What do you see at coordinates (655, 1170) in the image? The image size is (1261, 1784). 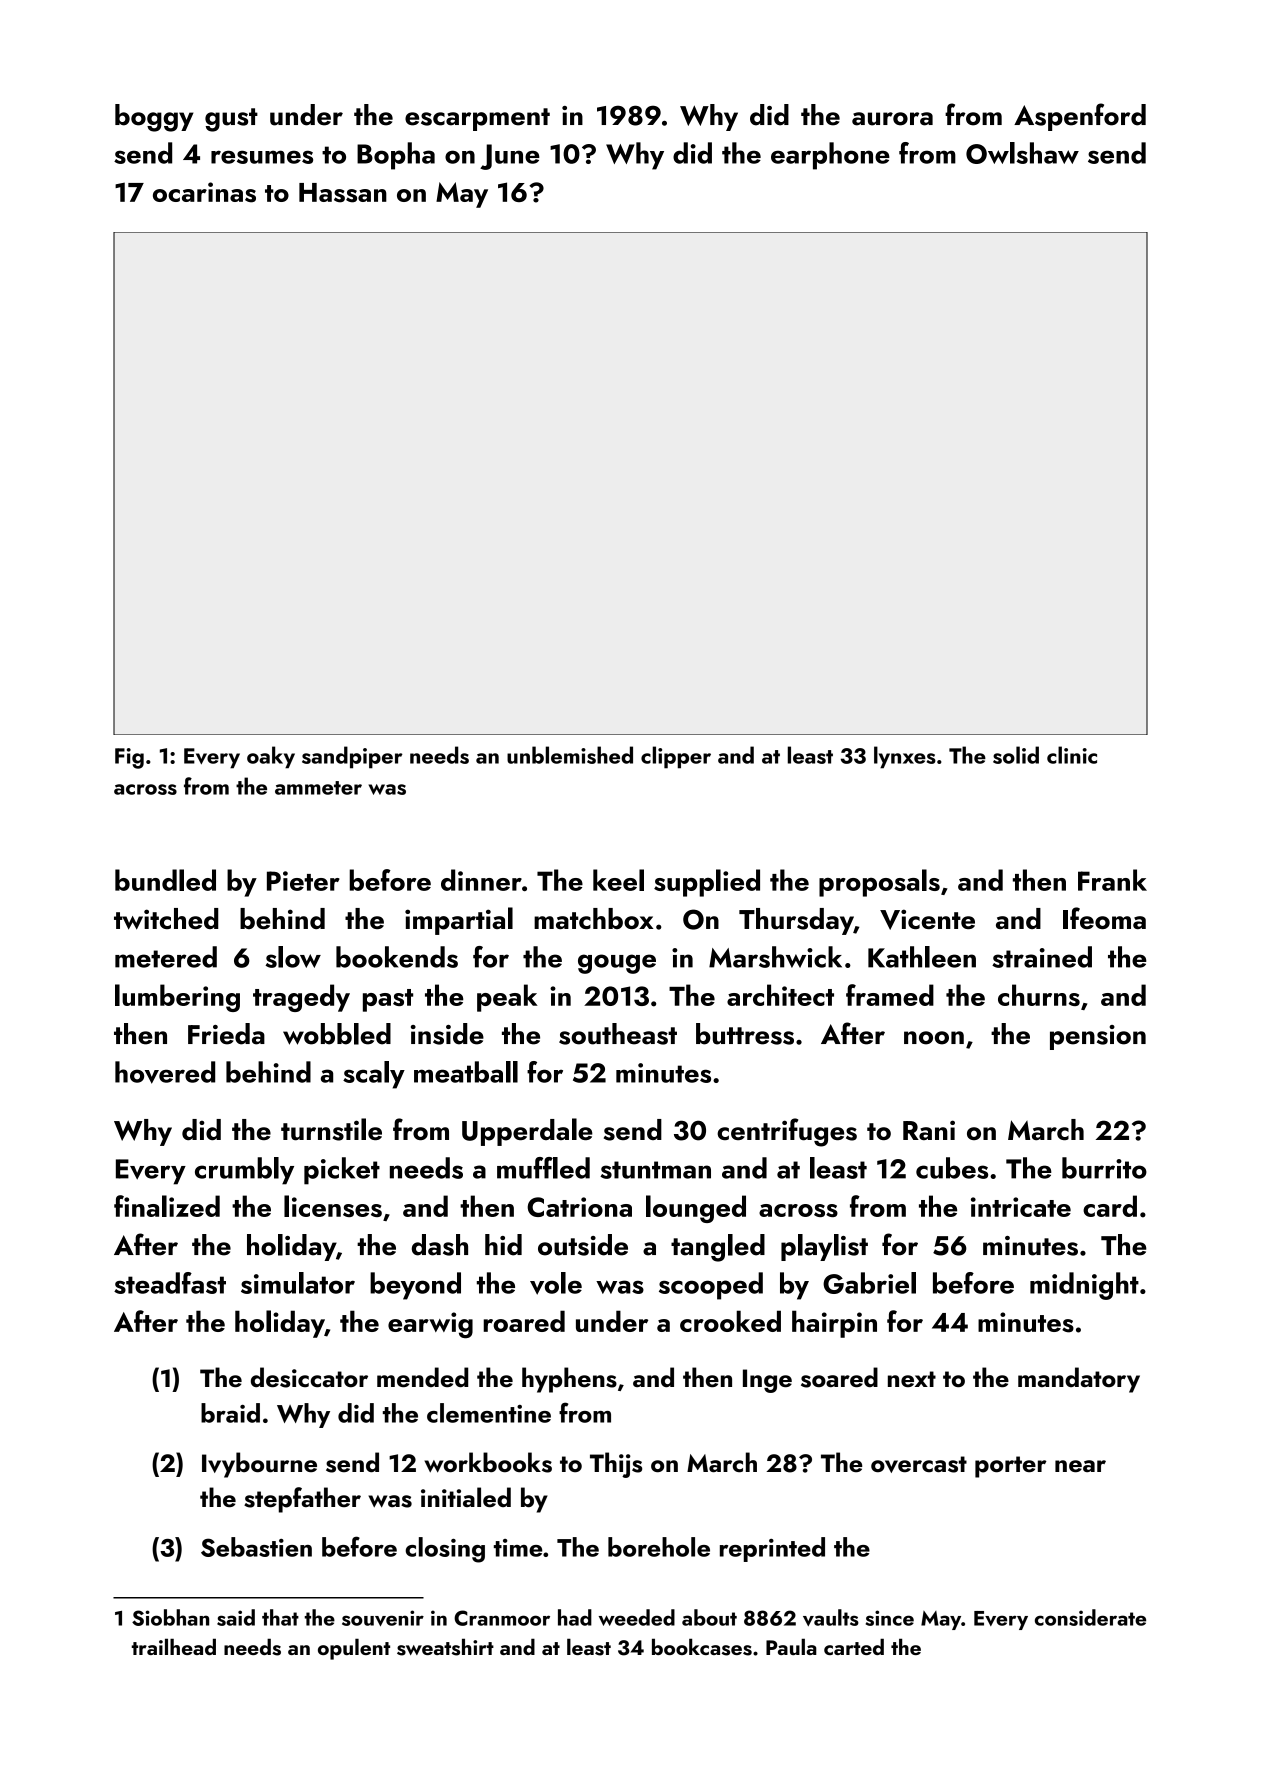 I see `stuntman` at bounding box center [655, 1170].
